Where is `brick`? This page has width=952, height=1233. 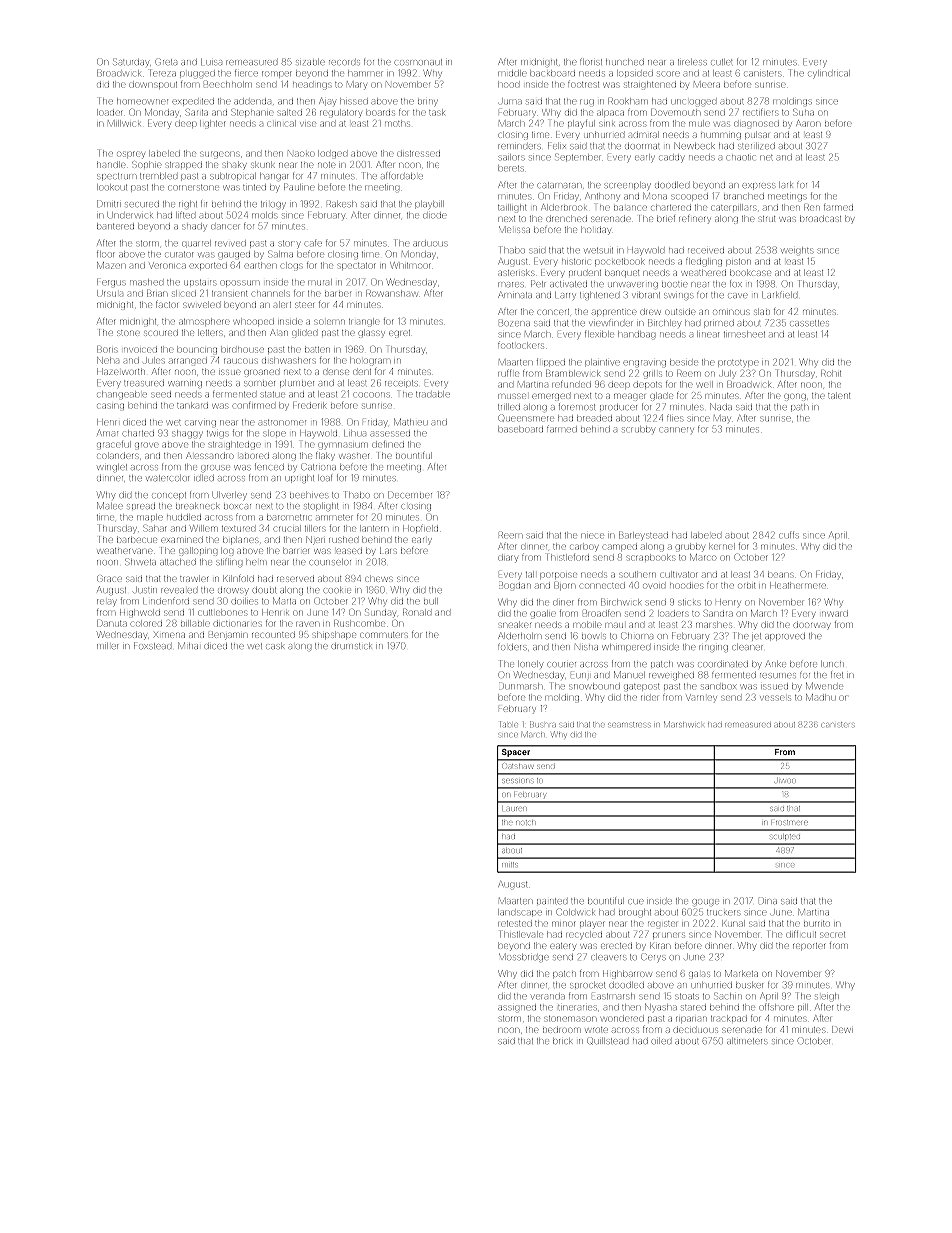 brick is located at coordinates (562, 1041).
